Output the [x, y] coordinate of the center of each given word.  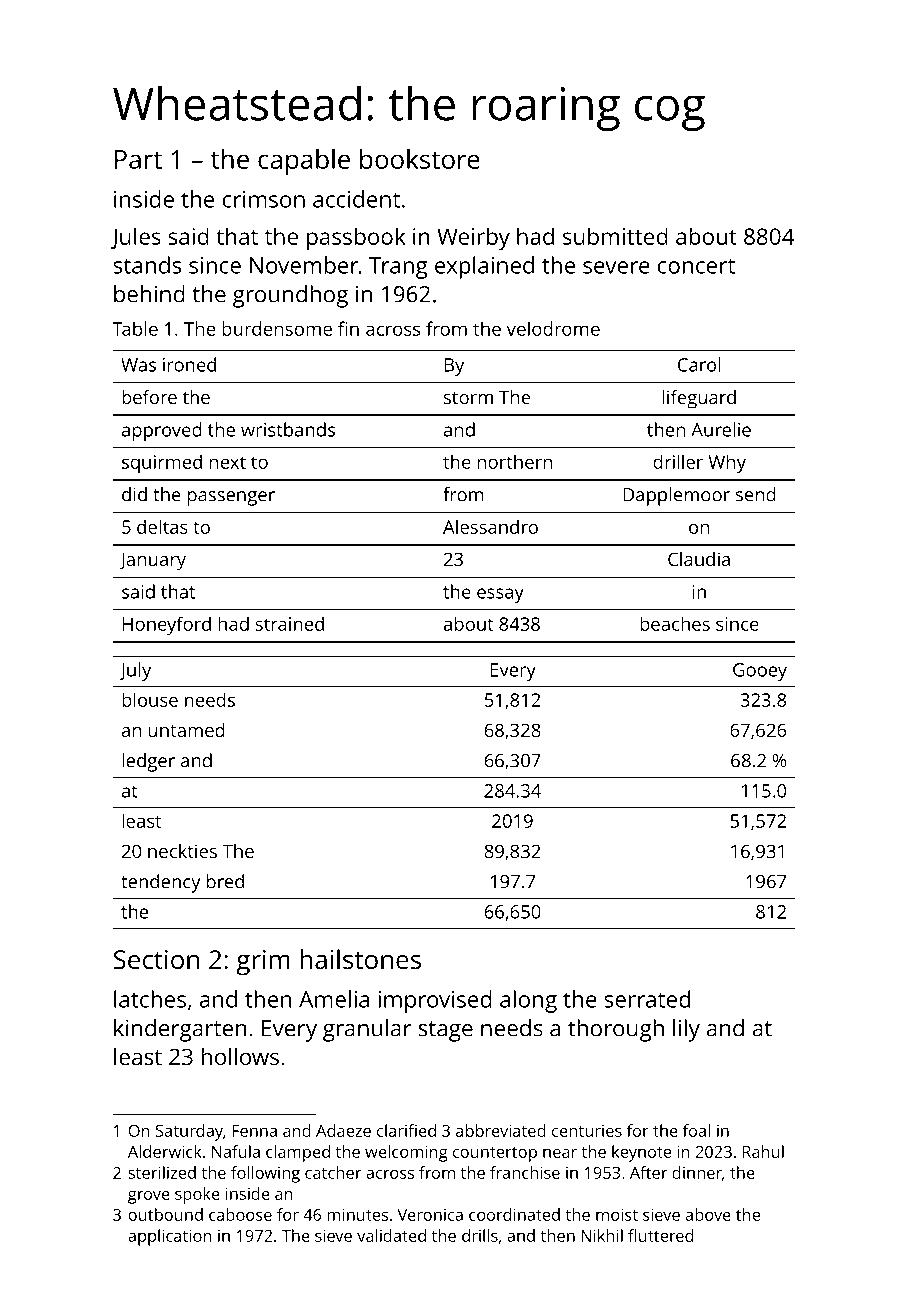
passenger [231, 498]
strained [289, 623]
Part [138, 159]
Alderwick [165, 1151]
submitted [615, 236]
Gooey [760, 672]
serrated [647, 999]
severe [616, 267]
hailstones [360, 959]
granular [367, 1030]
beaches [675, 623]
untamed [186, 730]
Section [156, 959]
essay [500, 595]
